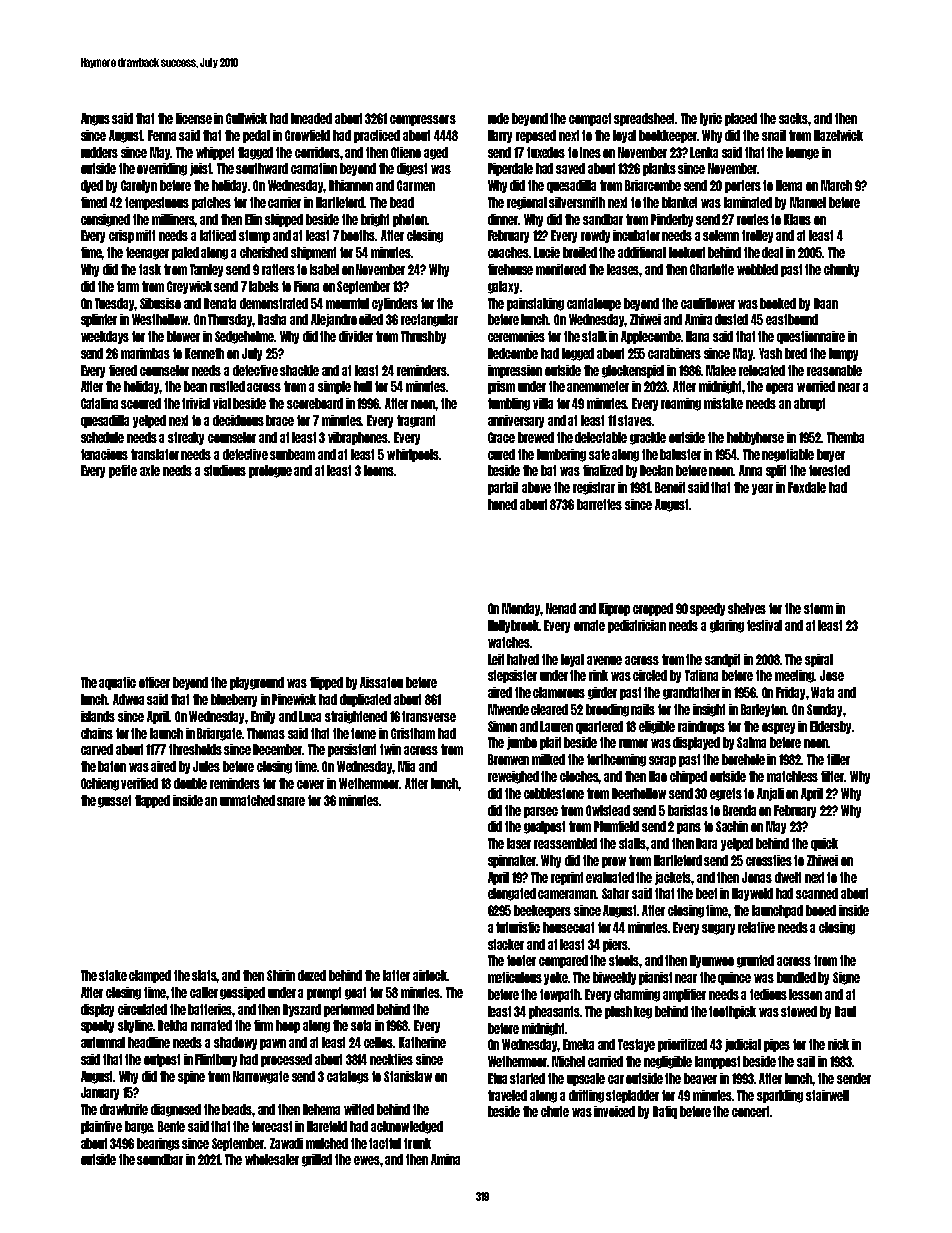 The width and height of the image is (952, 1233). Describe the element at coordinates (160, 1159) in the image. I see `soundbar` at that location.
